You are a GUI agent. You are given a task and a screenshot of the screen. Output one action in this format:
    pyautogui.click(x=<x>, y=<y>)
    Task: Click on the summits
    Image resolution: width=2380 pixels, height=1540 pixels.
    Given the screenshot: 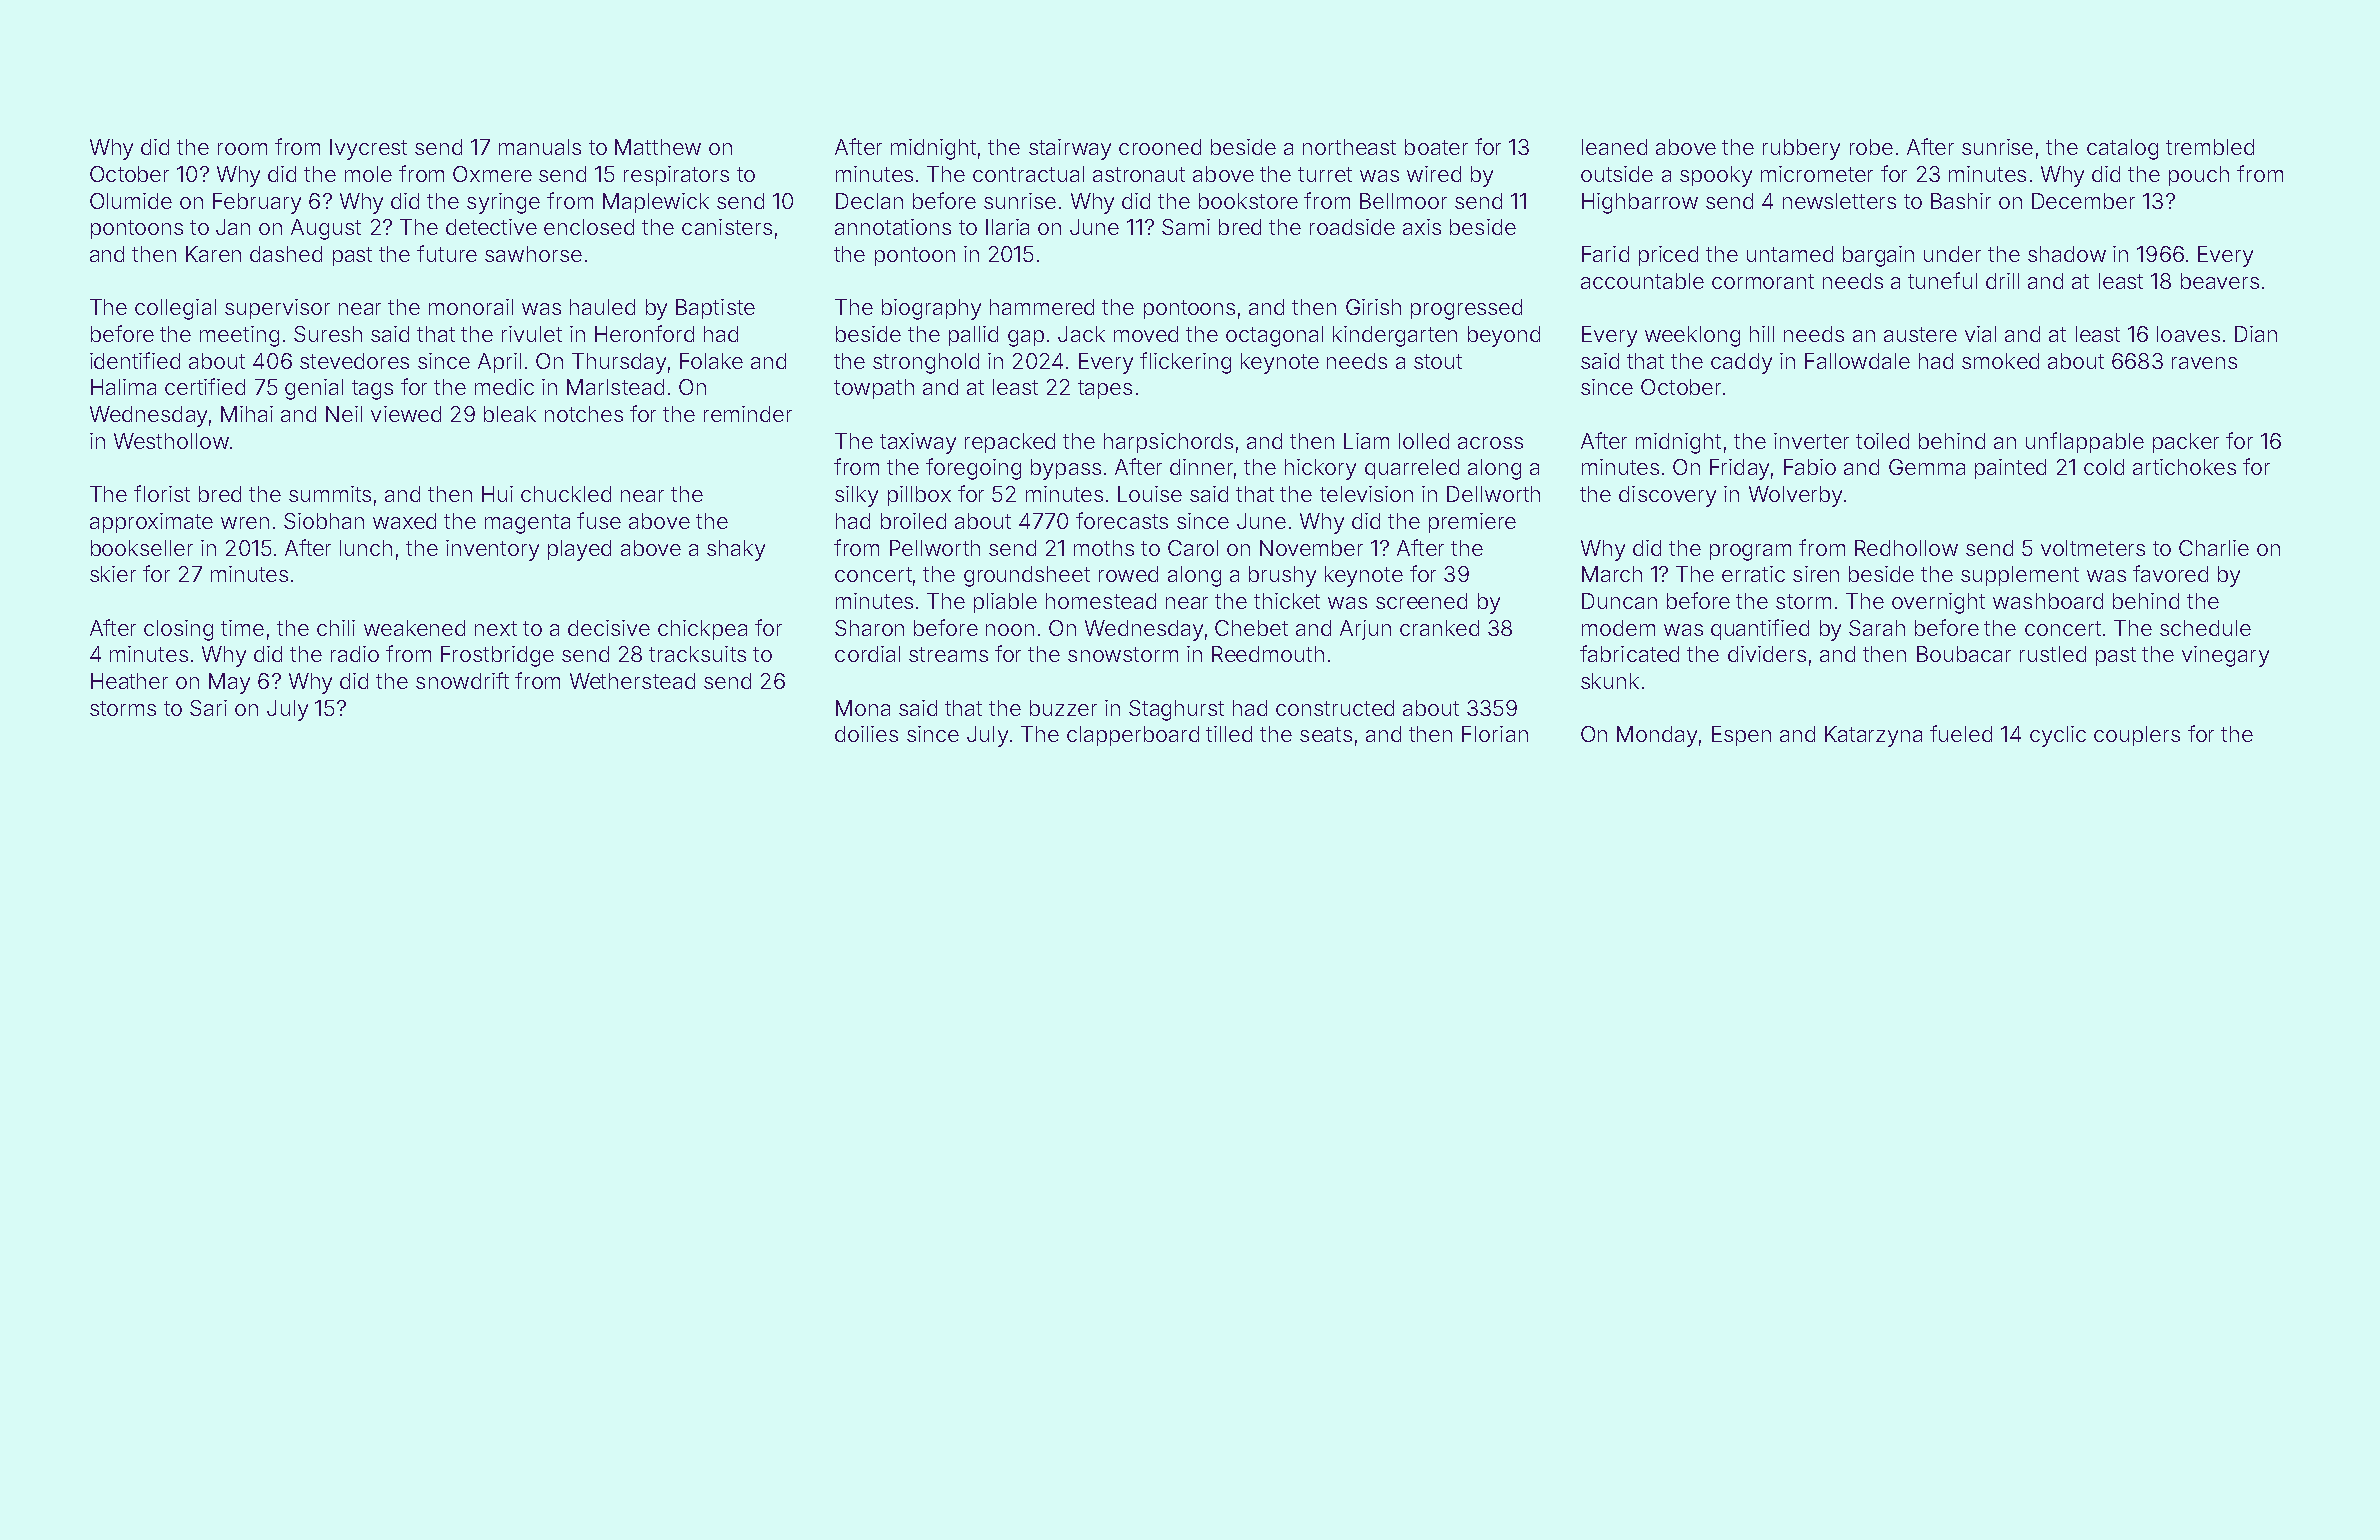 What is the action you would take?
    pyautogui.click(x=330, y=494)
